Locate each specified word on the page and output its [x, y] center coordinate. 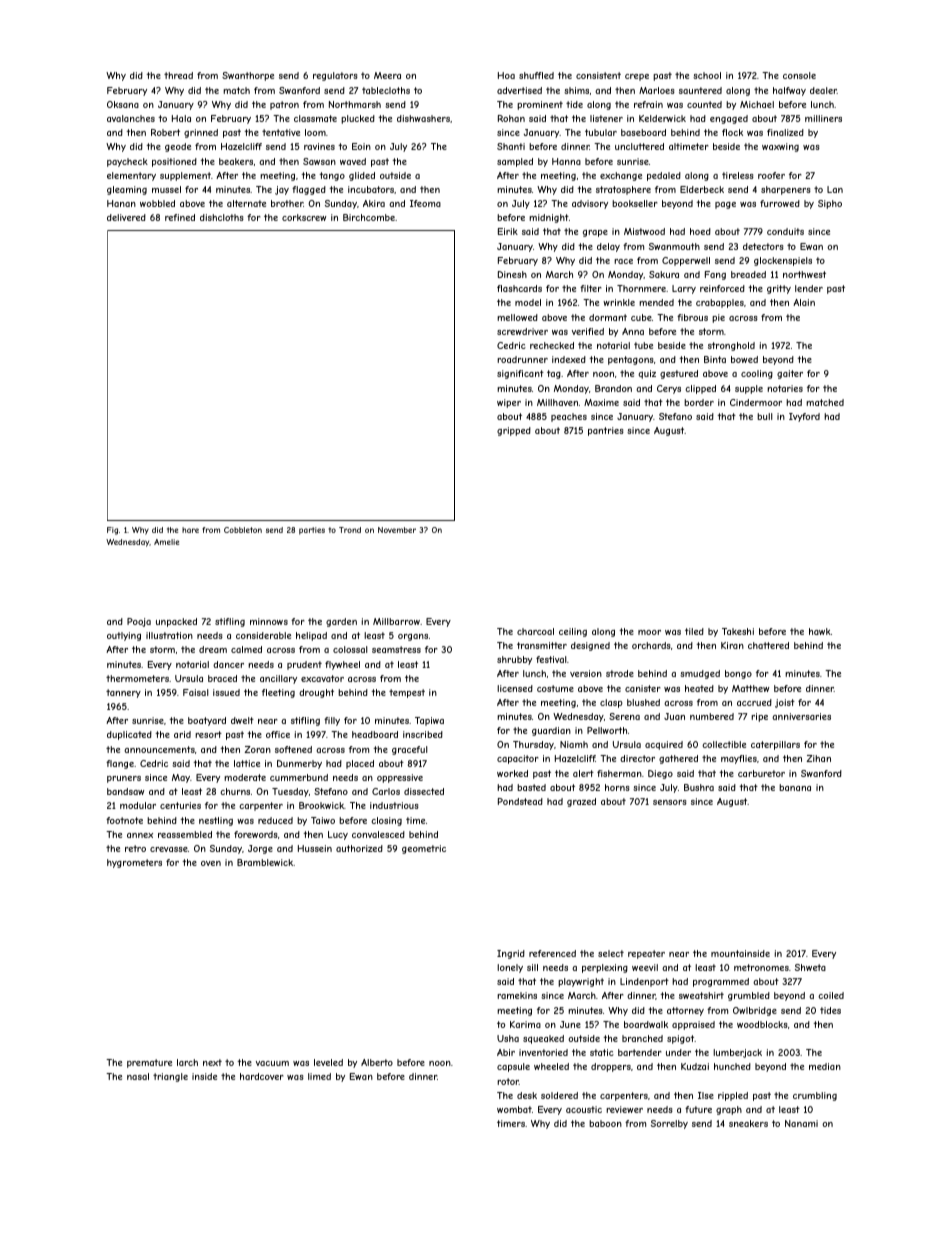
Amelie [166, 542]
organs [413, 637]
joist [785, 703]
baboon [605, 1123]
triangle [170, 1077]
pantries [606, 431]
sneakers [748, 1123]
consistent [598, 75]
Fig [112, 531]
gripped [514, 431]
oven [211, 863]
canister [643, 688]
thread [178, 75]
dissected [424, 791]
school [707, 75]
